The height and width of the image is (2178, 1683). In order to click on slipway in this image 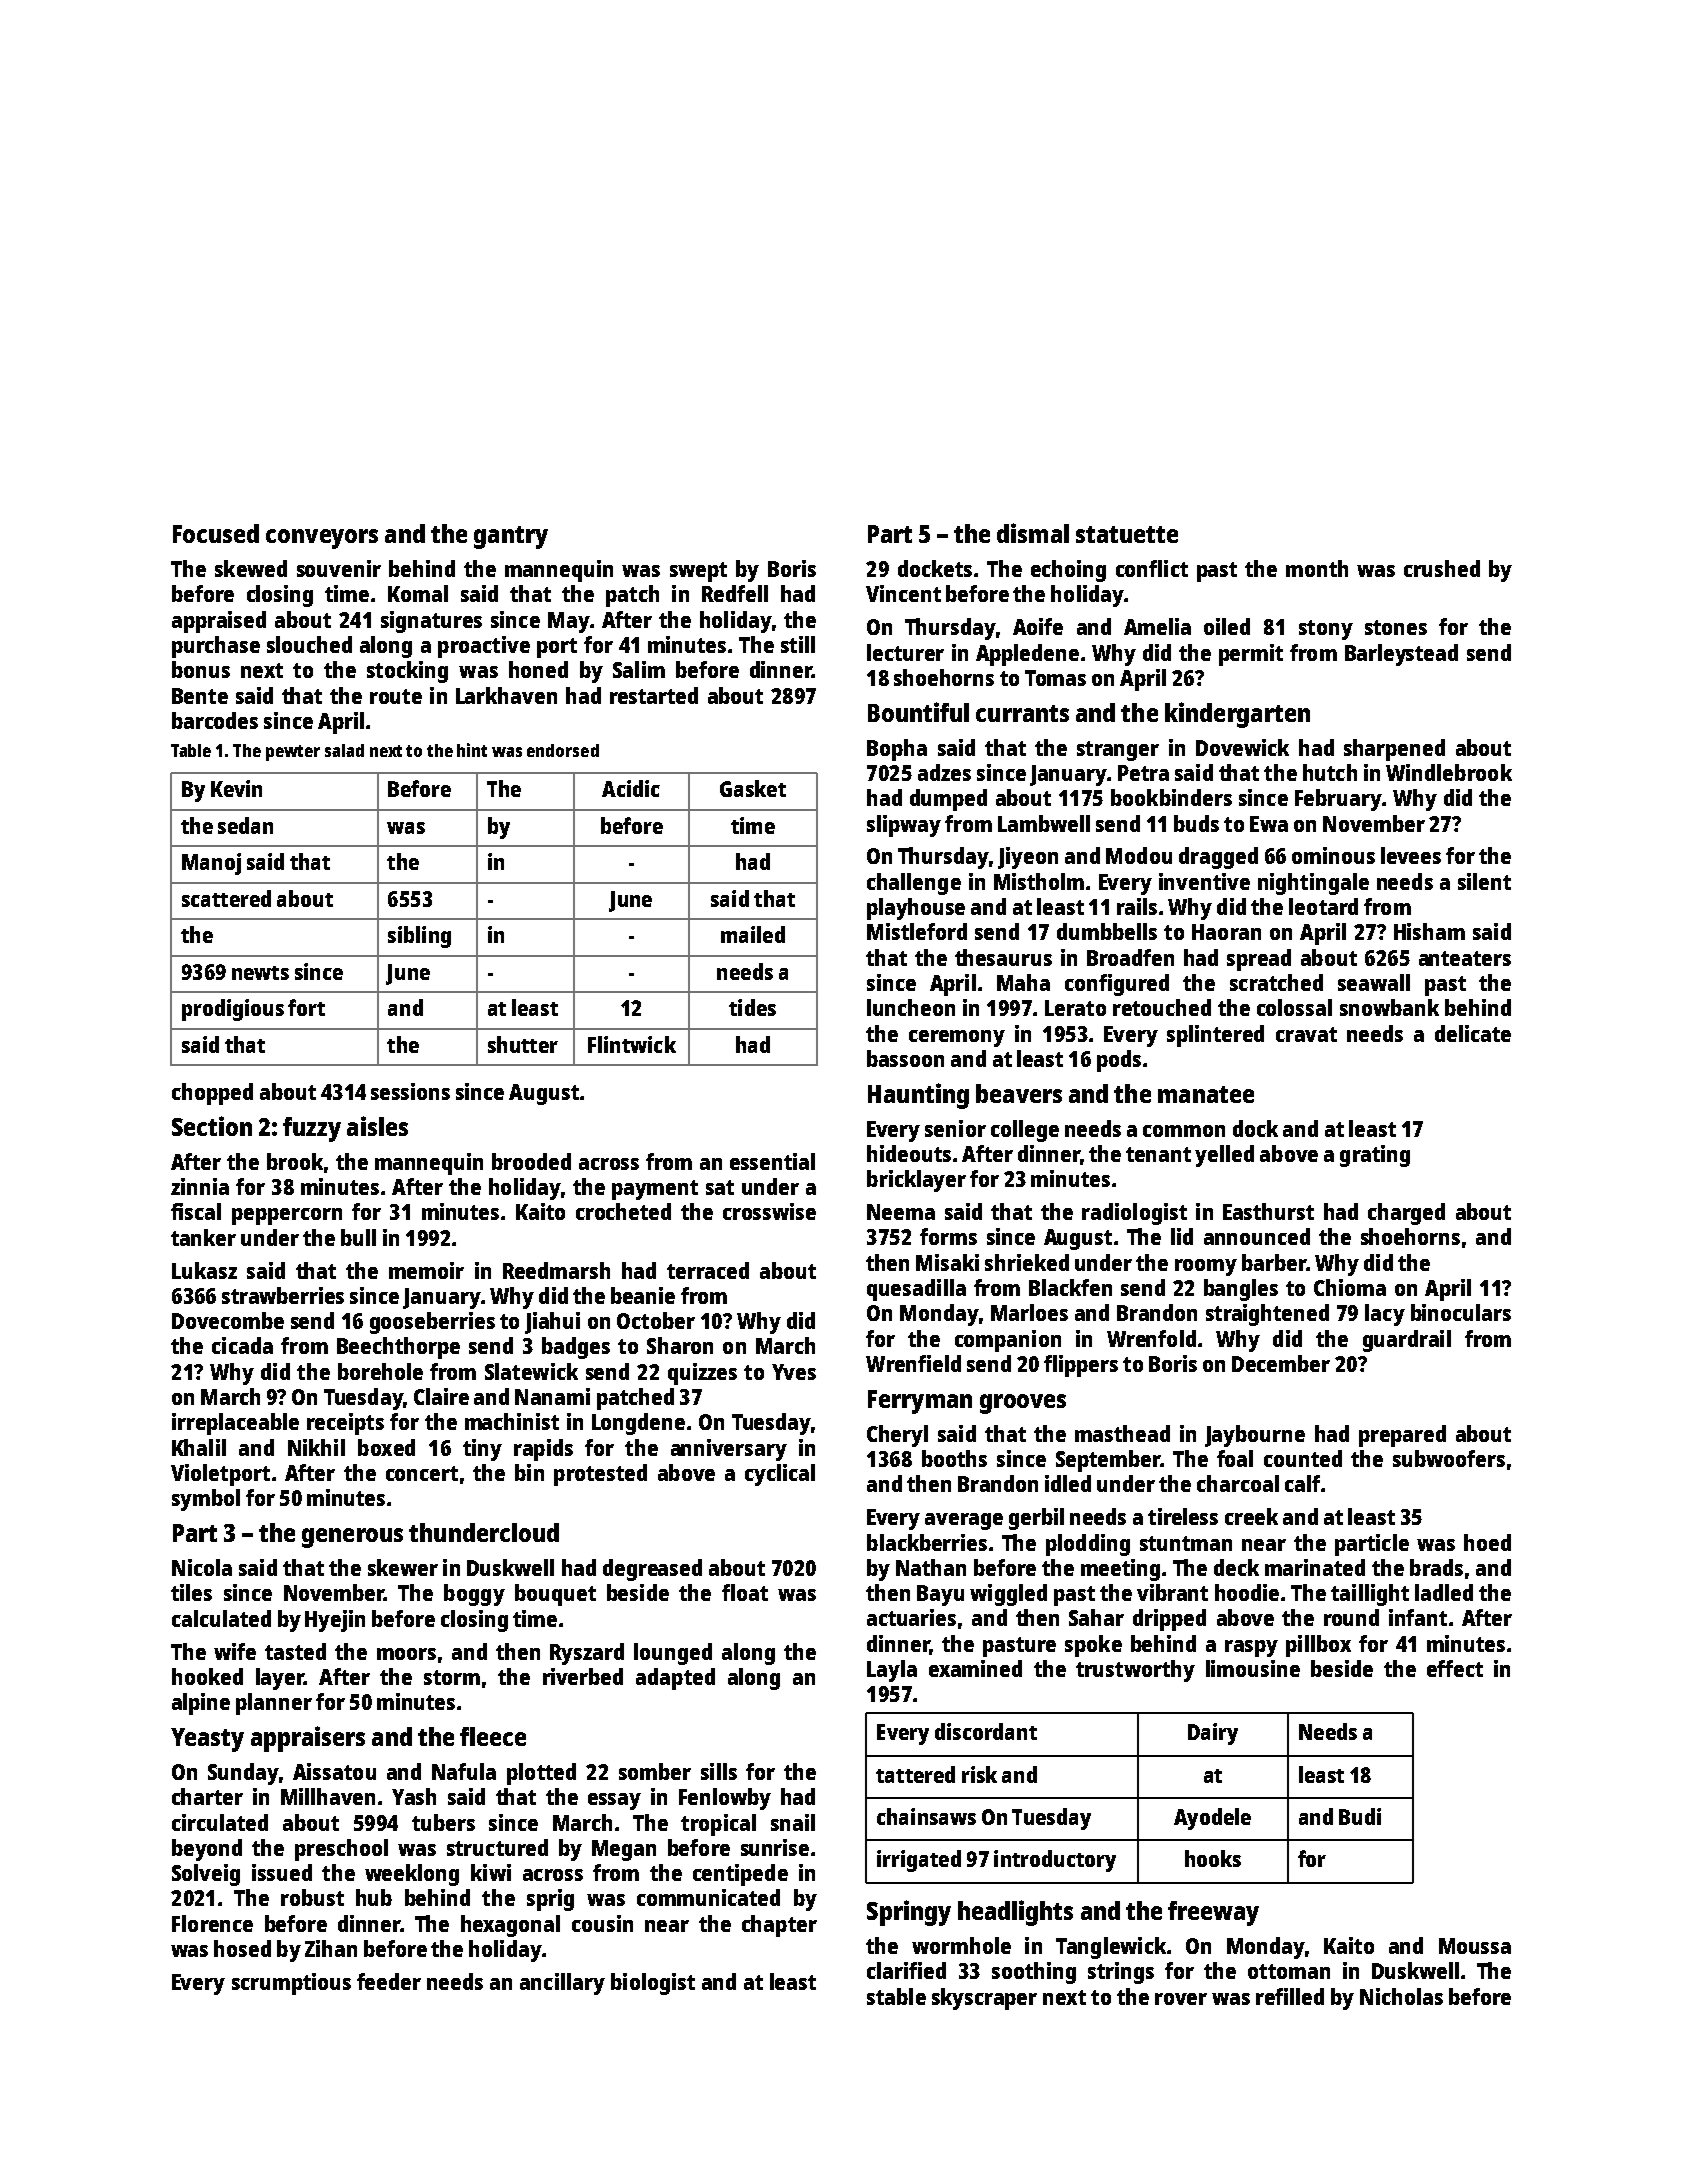, I will do `click(904, 826)`.
